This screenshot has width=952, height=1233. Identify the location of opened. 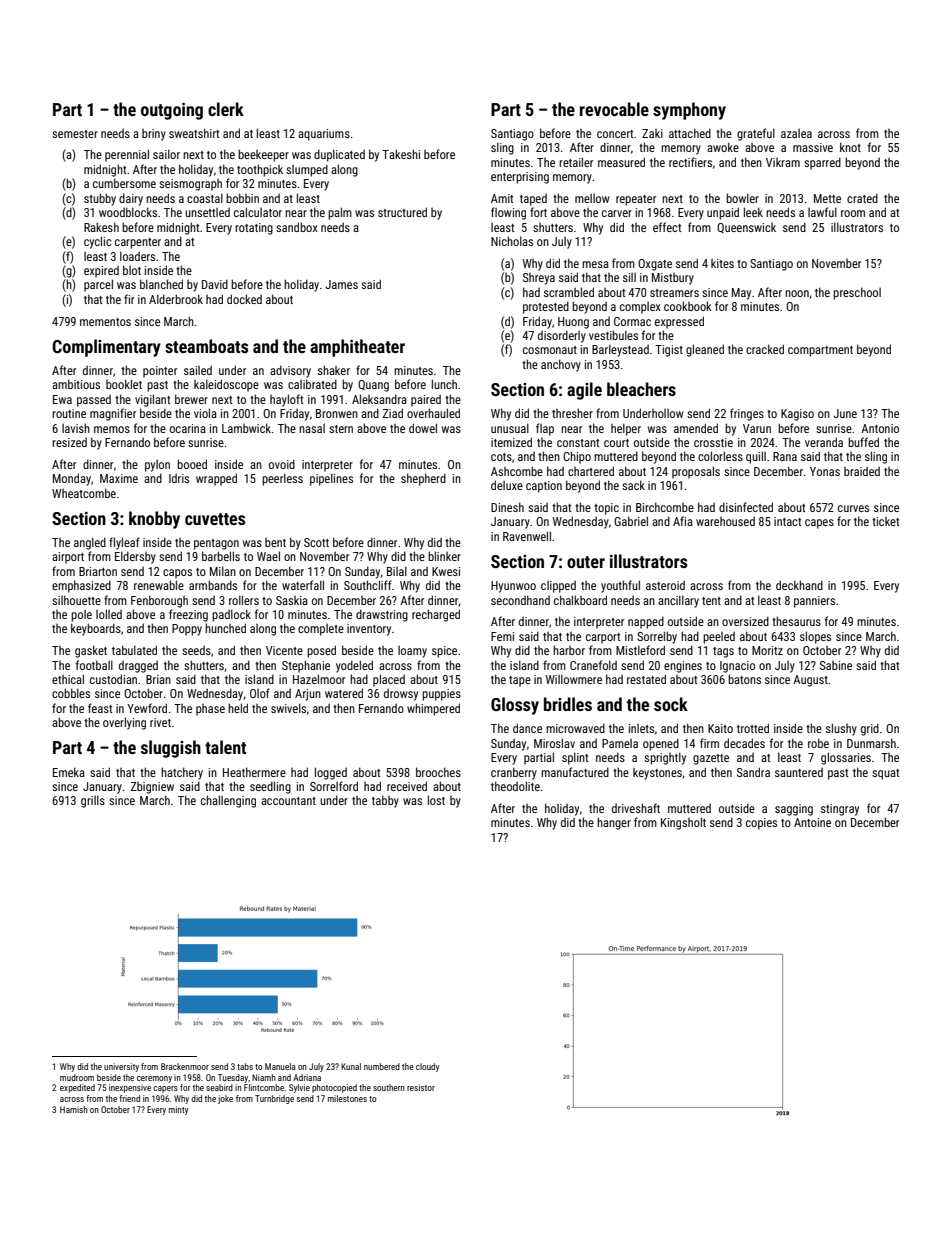
(661, 744).
